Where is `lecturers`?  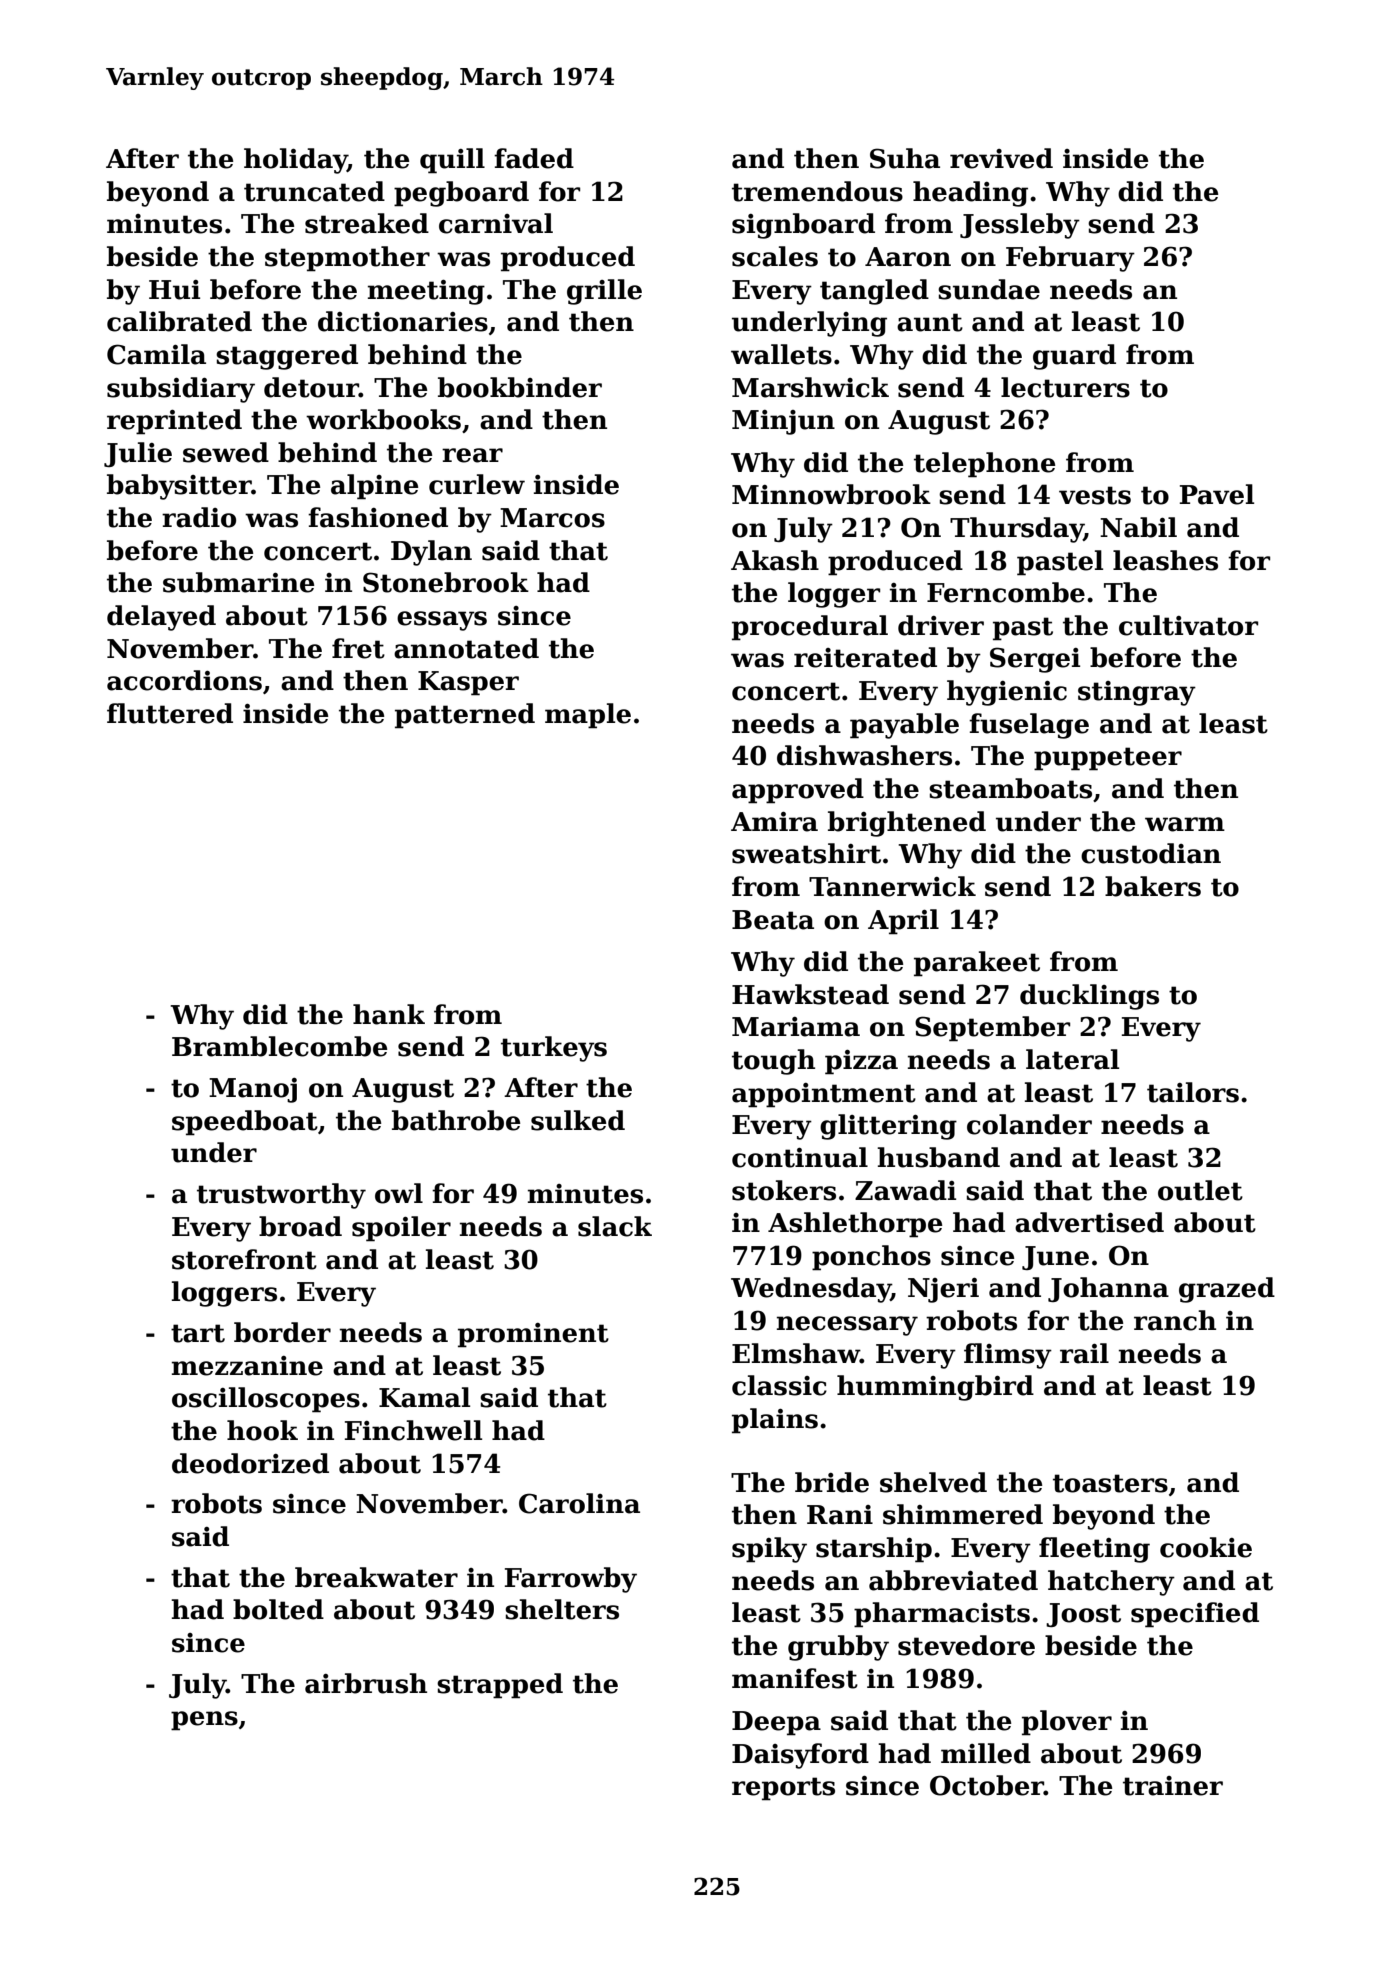 lecturers is located at coordinates (1065, 387).
